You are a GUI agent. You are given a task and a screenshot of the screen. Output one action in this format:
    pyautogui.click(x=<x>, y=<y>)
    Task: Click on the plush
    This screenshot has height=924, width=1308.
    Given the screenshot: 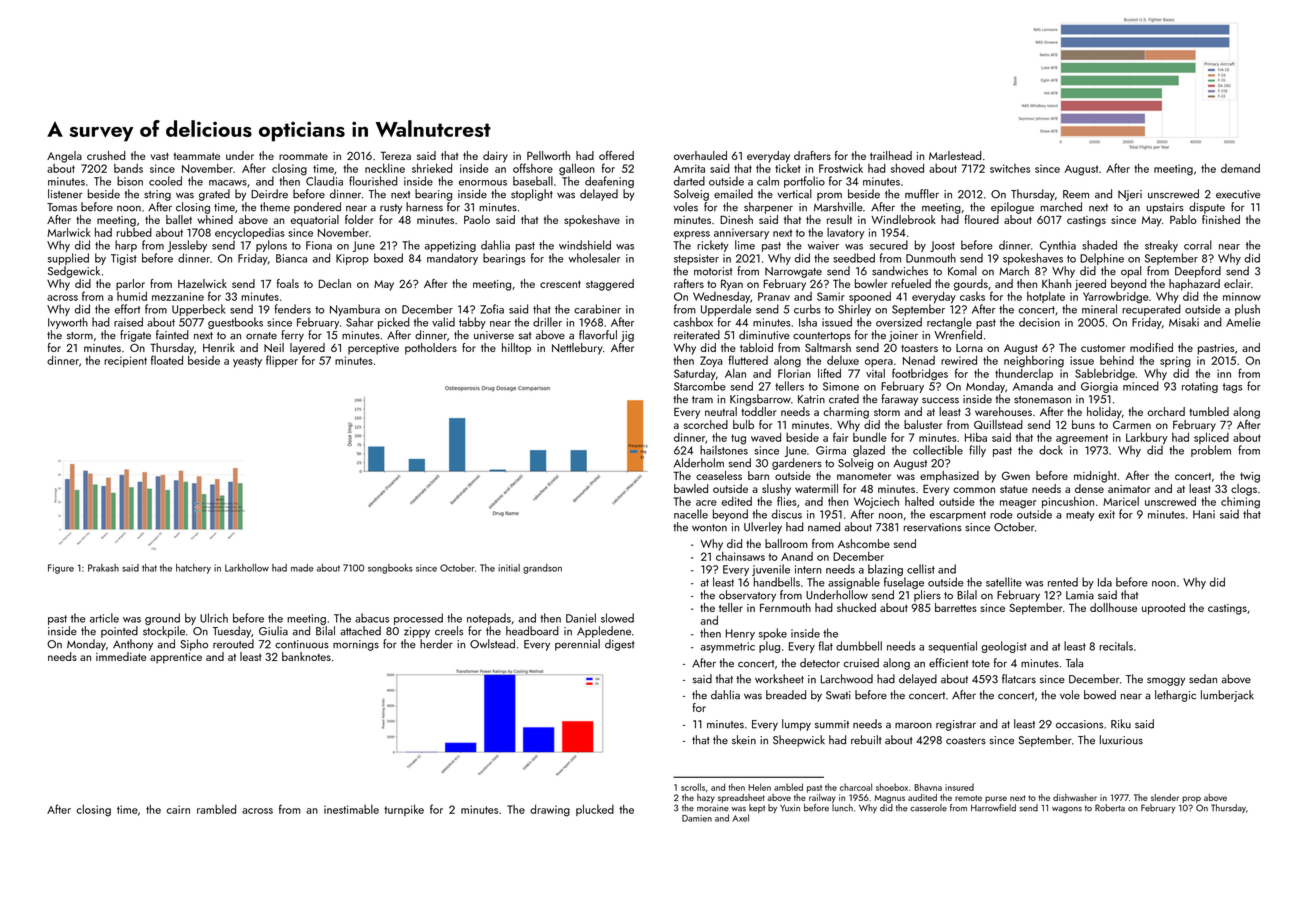 What is the action you would take?
    pyautogui.click(x=1247, y=310)
